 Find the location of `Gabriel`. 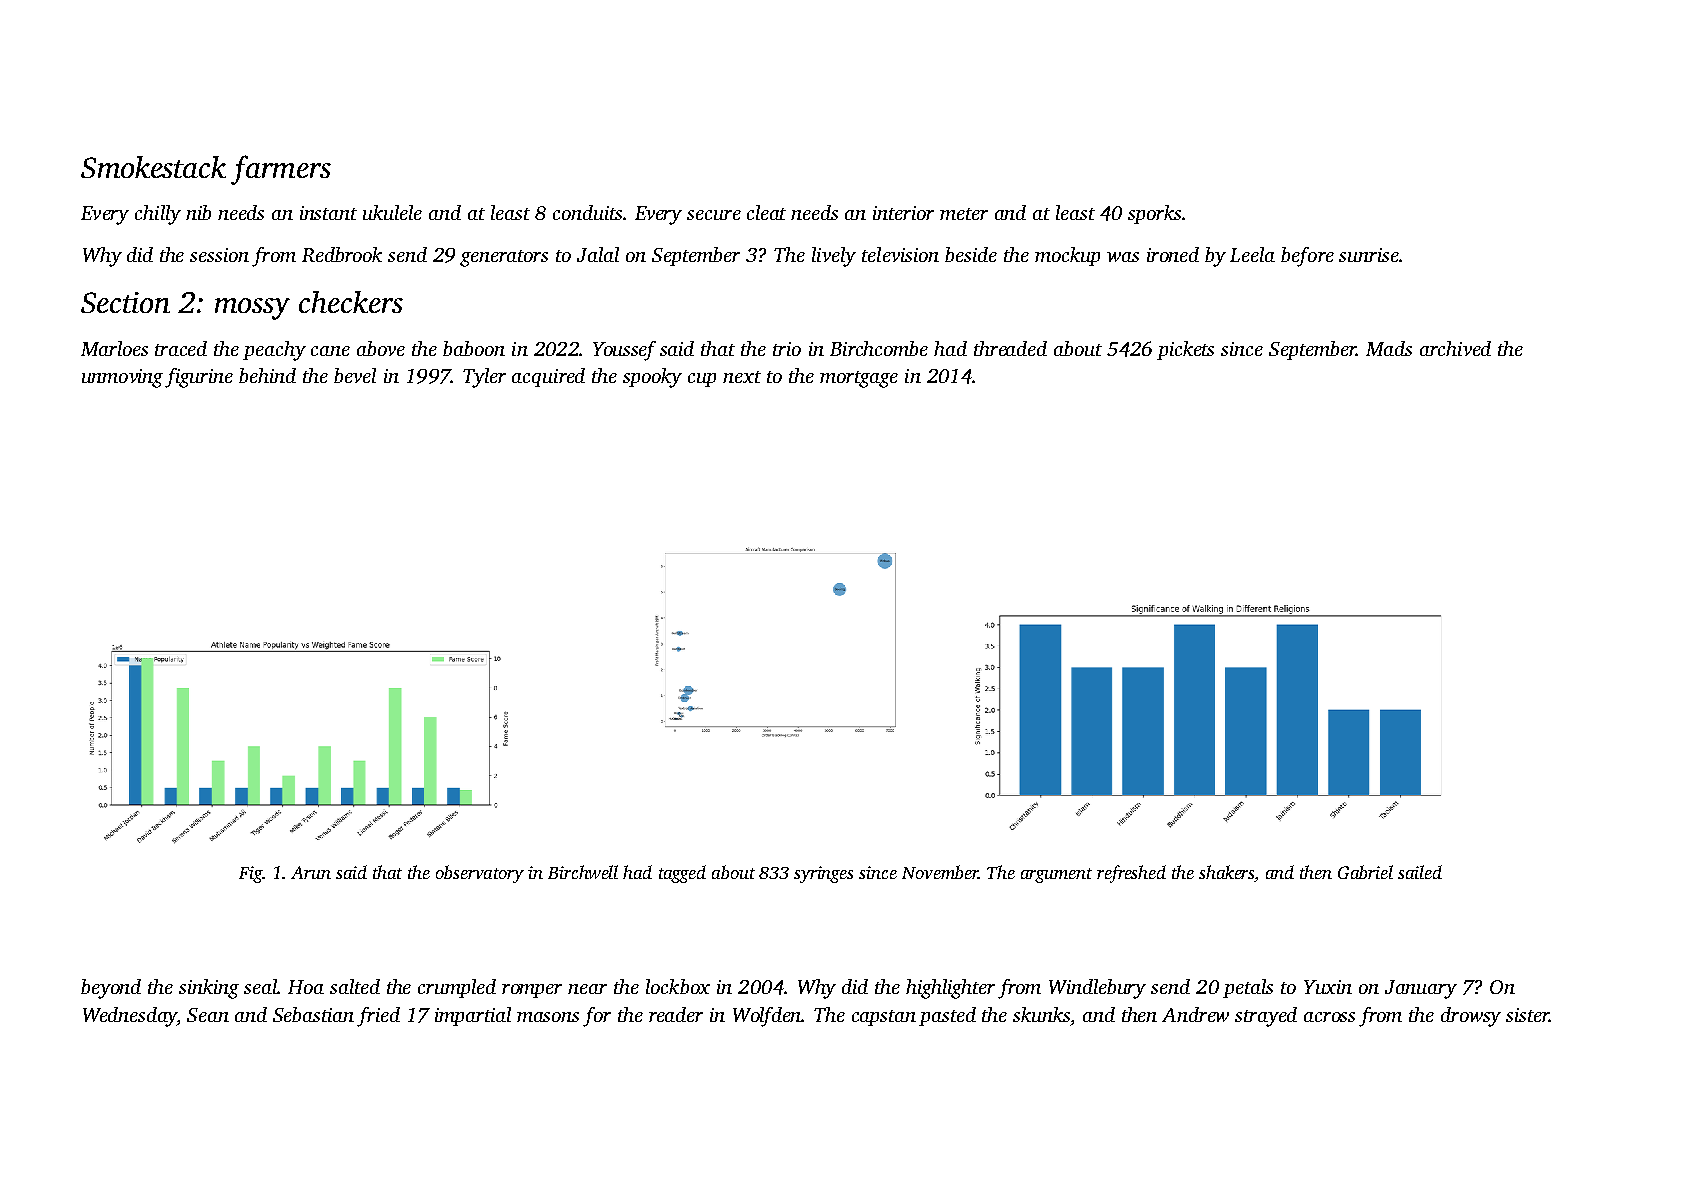

Gabriel is located at coordinates (1365, 872).
